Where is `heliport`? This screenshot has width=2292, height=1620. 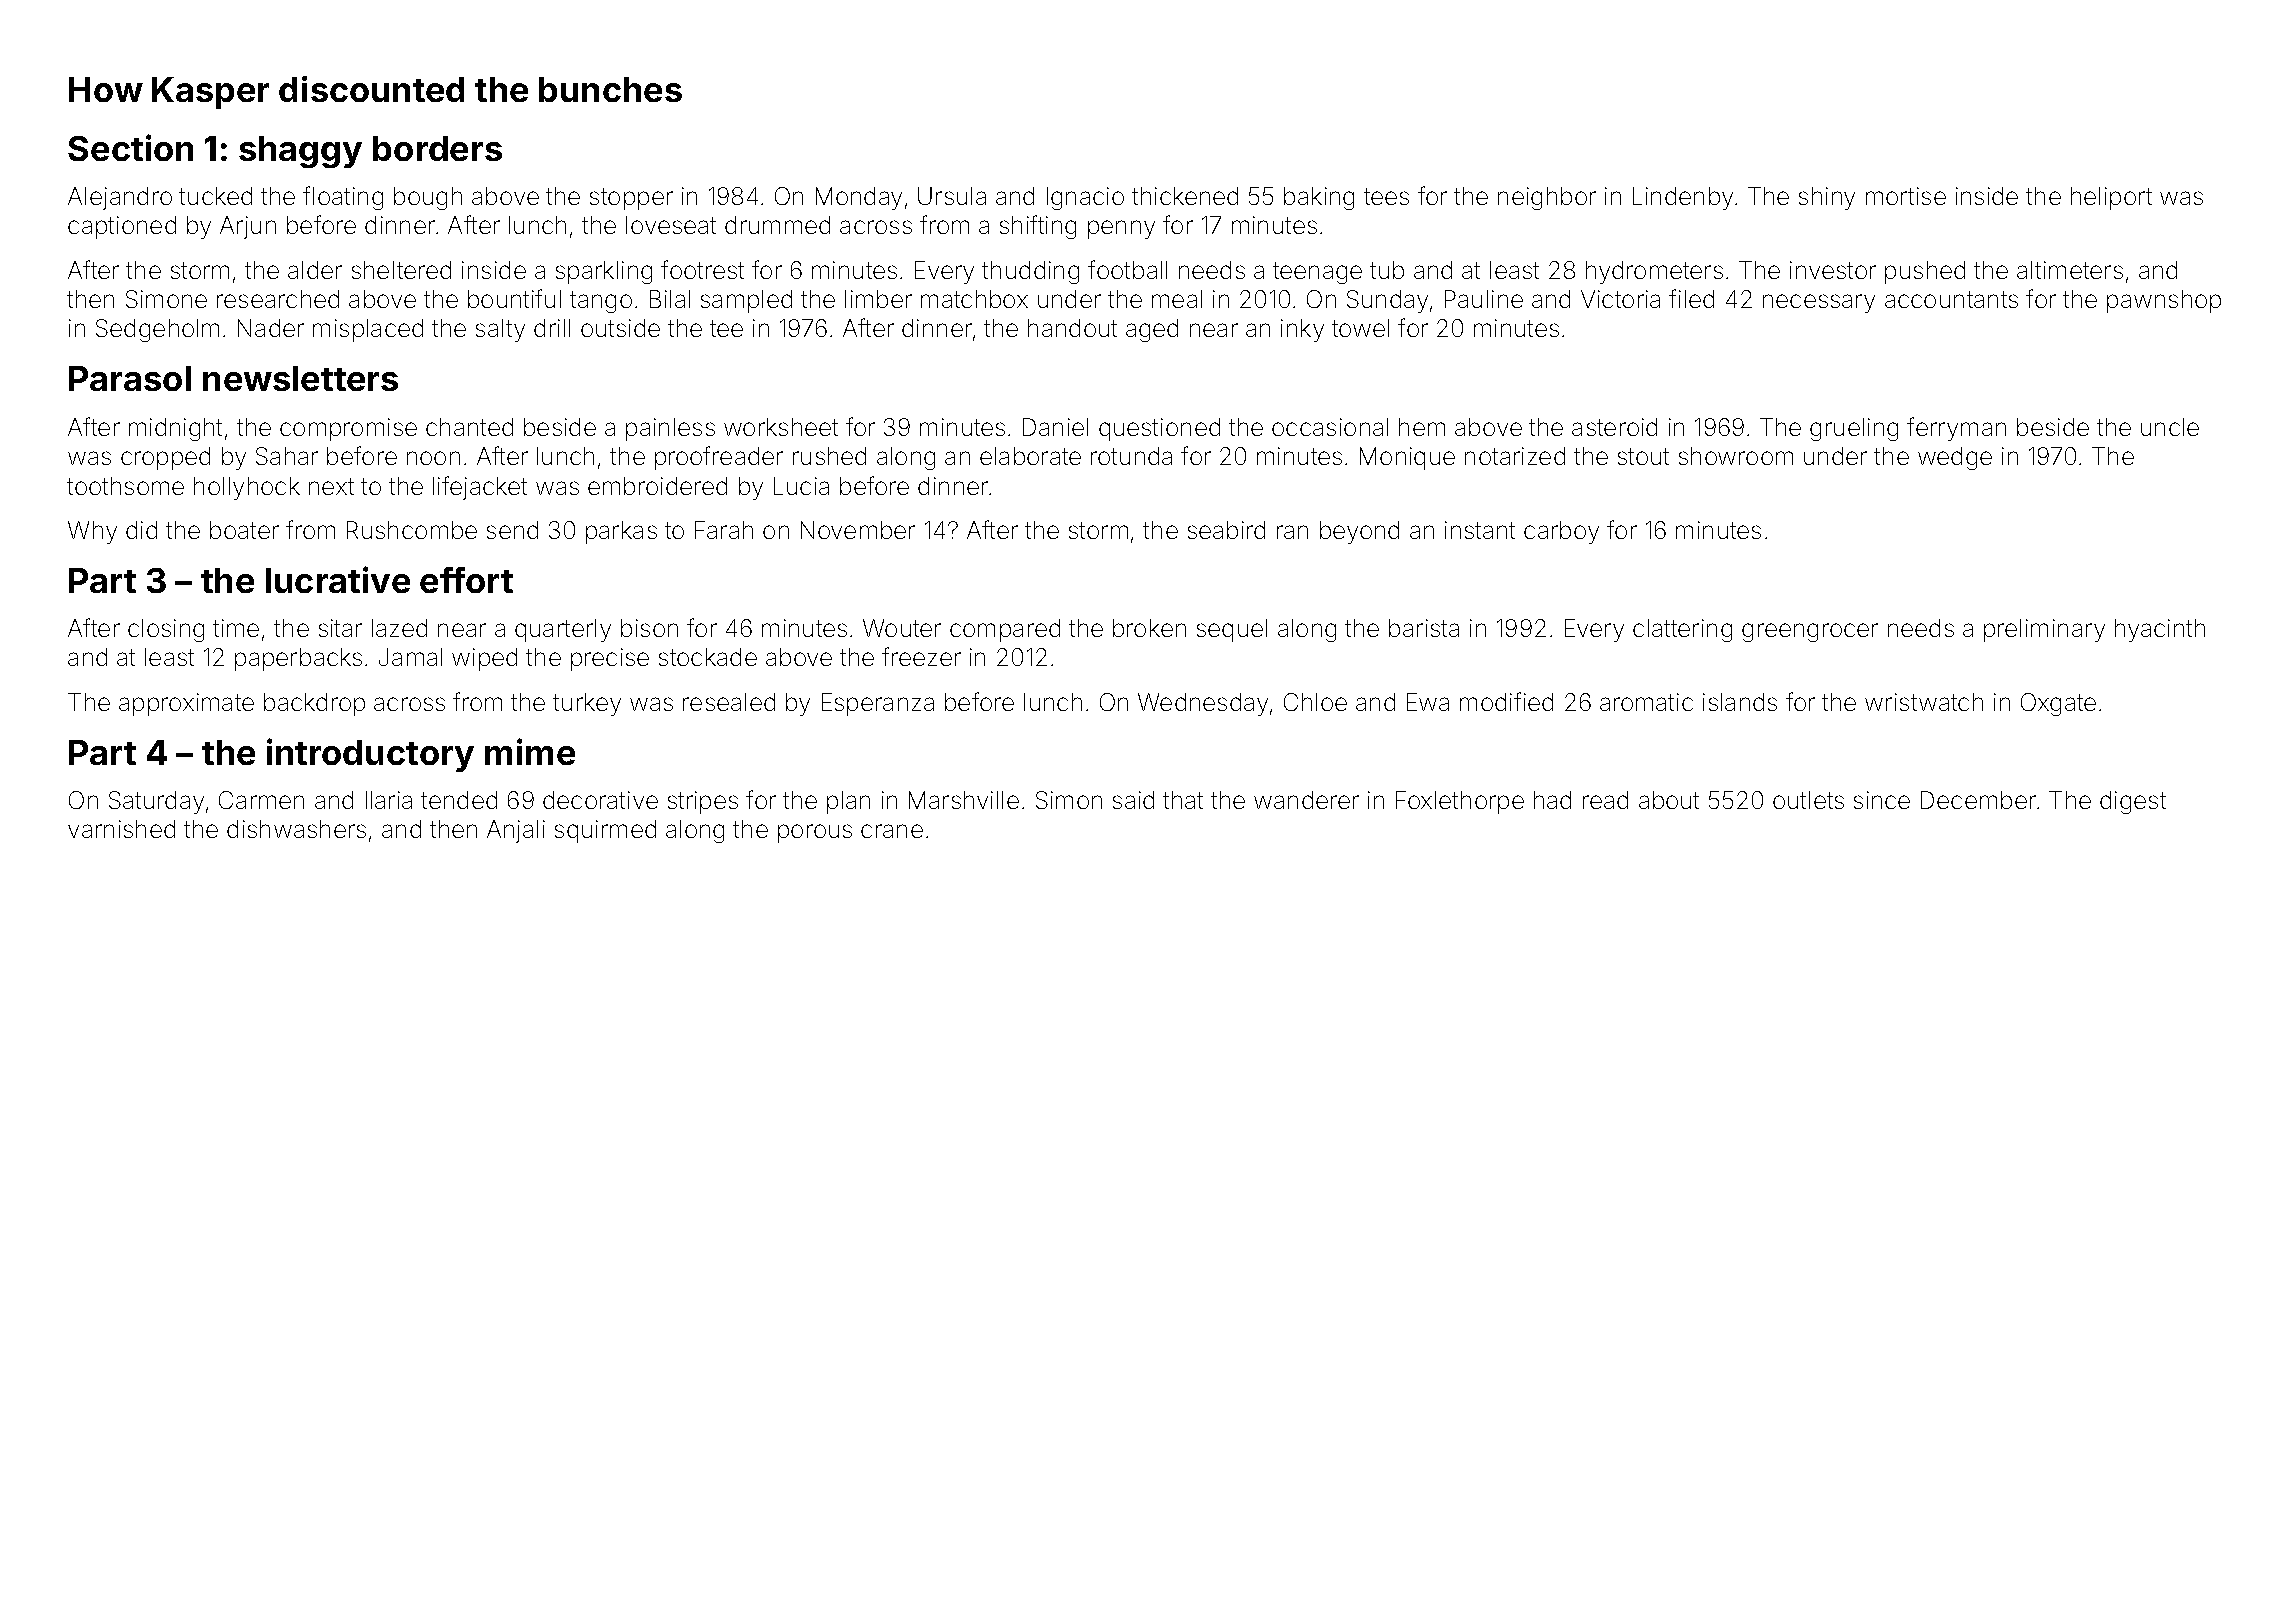 heliport is located at coordinates (2111, 198).
